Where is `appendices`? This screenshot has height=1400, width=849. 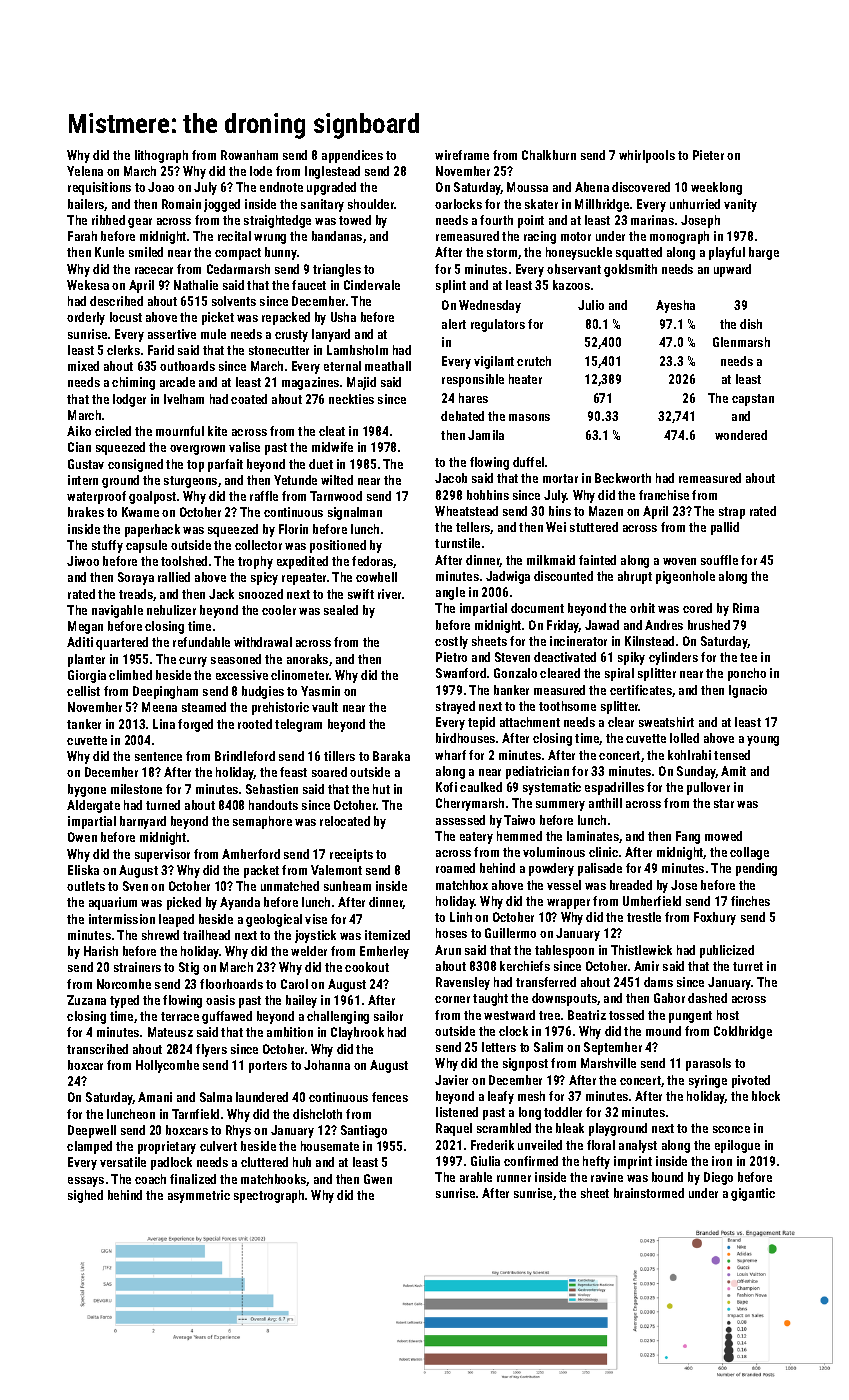 appendices is located at coordinates (352, 156).
